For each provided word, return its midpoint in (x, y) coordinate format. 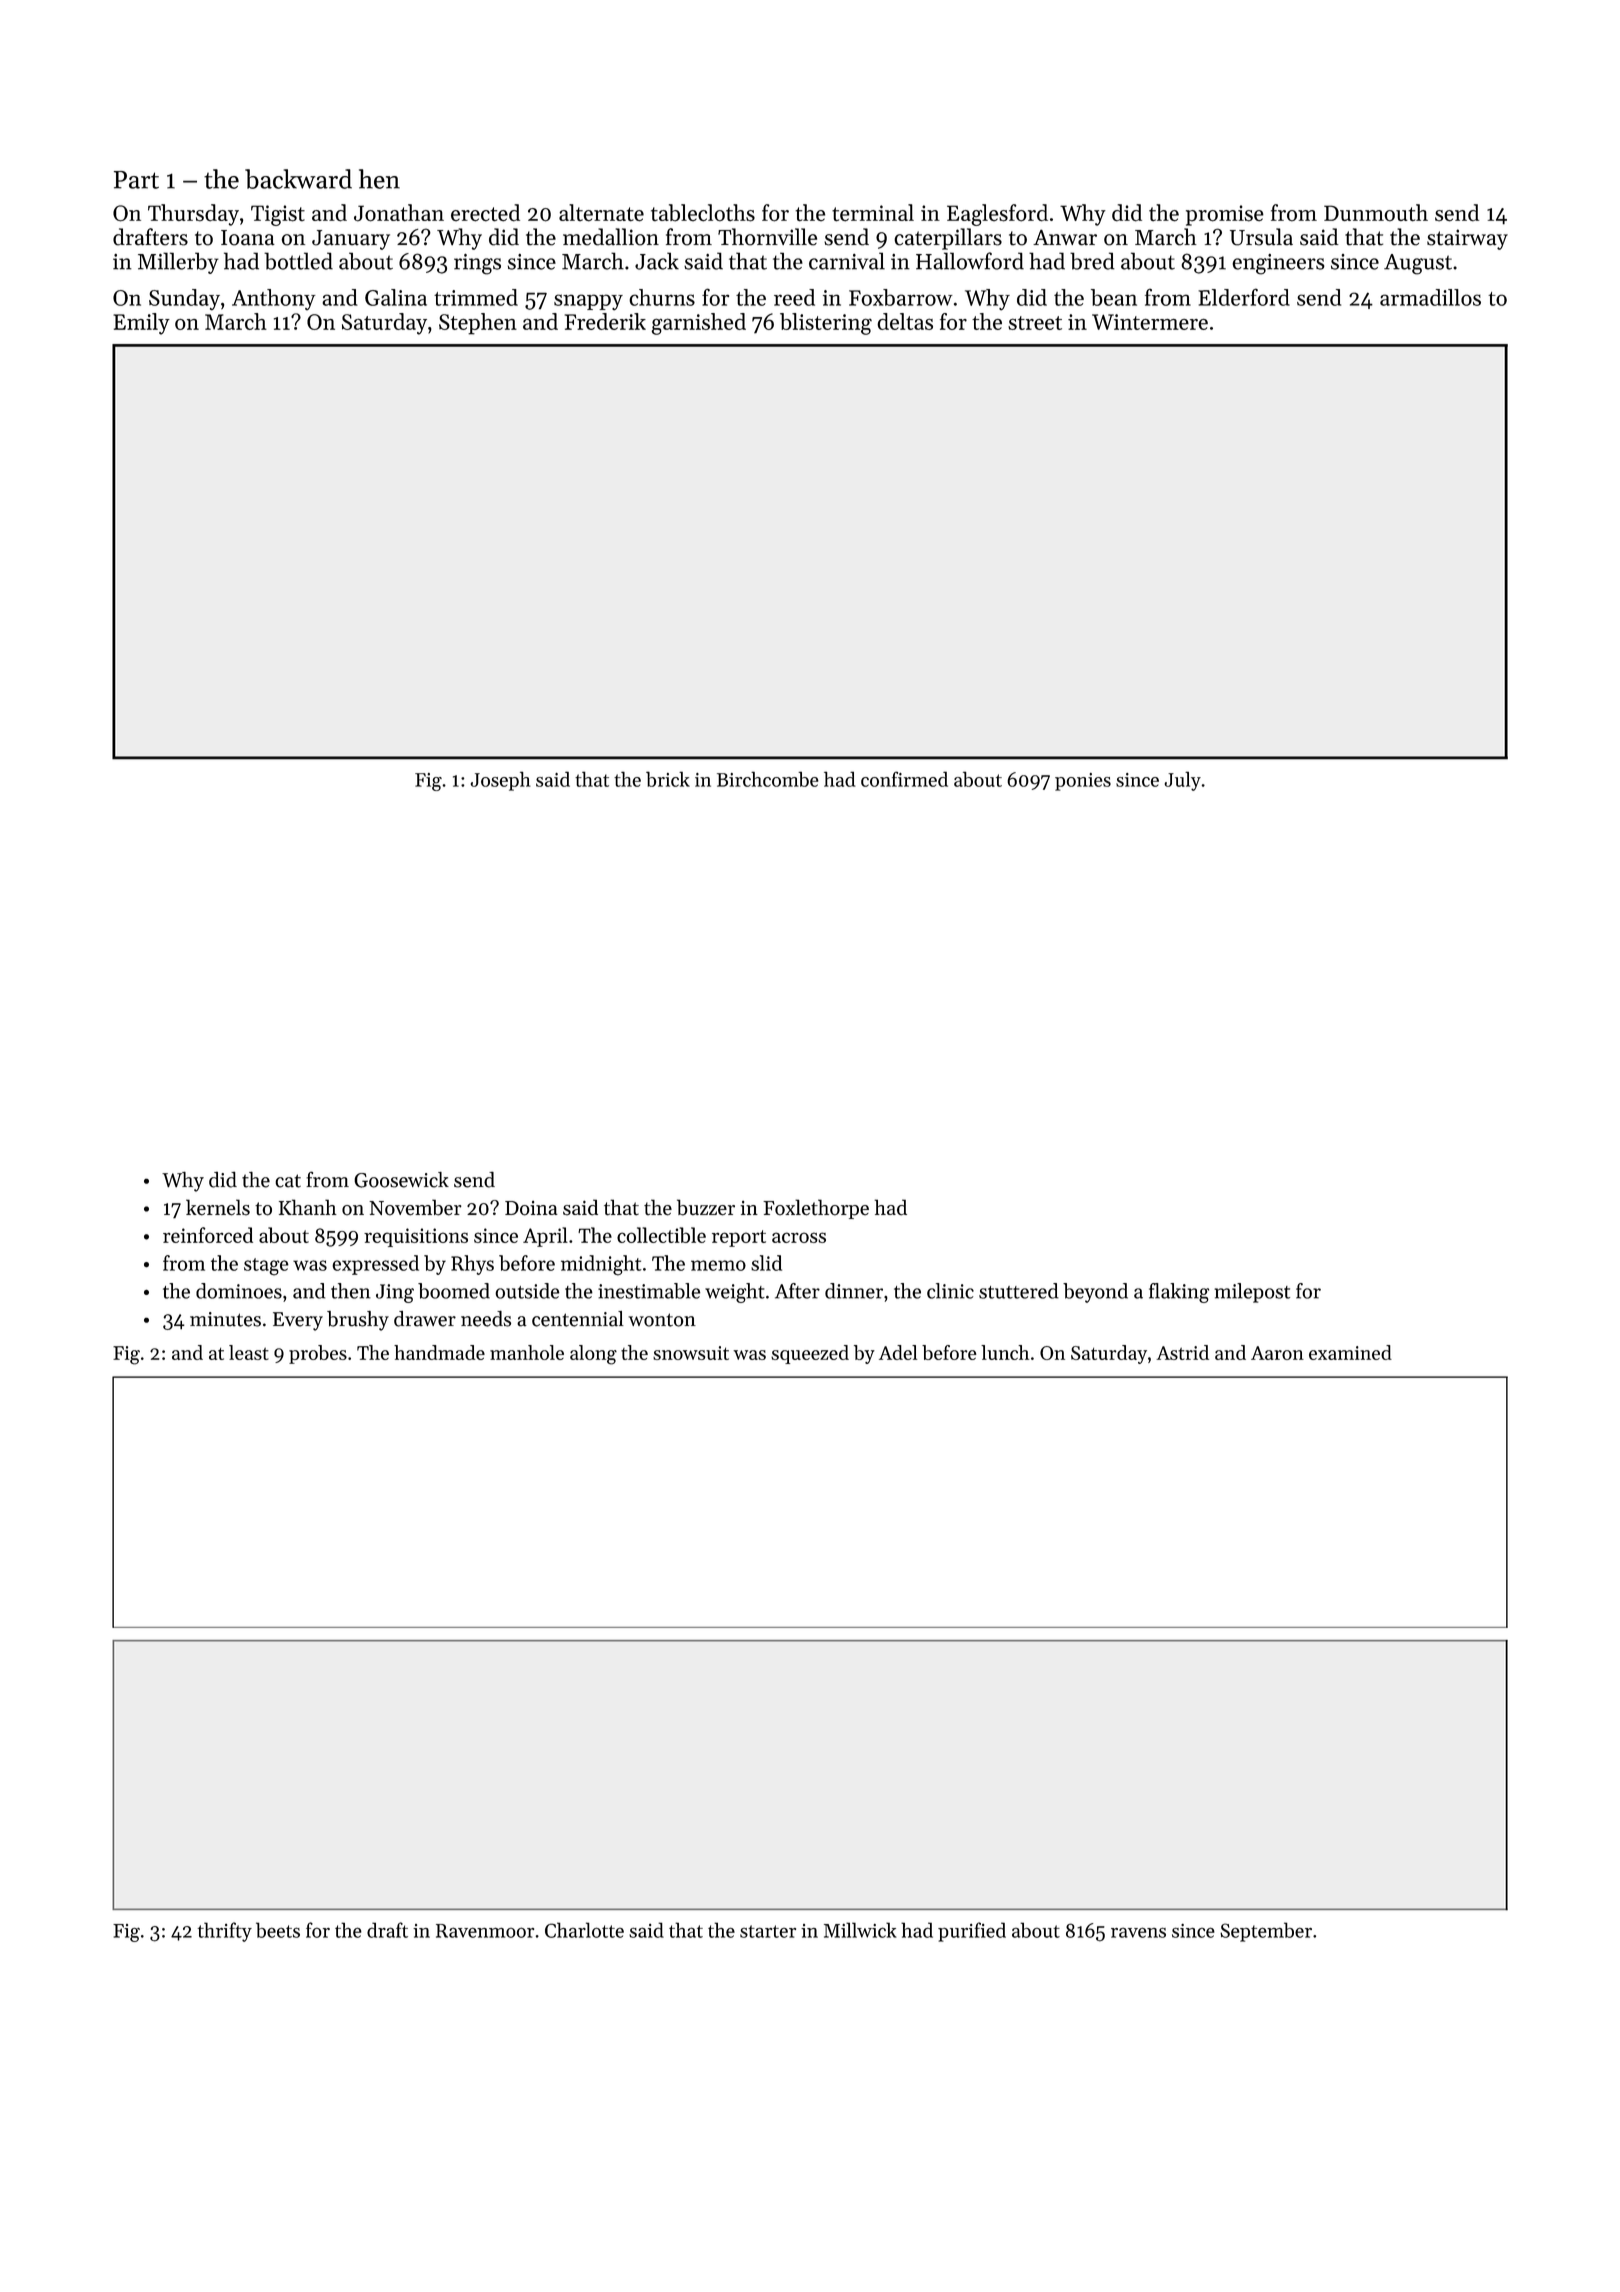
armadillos (1430, 297)
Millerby (178, 263)
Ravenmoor (485, 1931)
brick (668, 779)
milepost (1252, 1293)
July (1183, 781)
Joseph (501, 781)
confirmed (904, 779)
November (415, 1207)
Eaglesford (997, 215)
